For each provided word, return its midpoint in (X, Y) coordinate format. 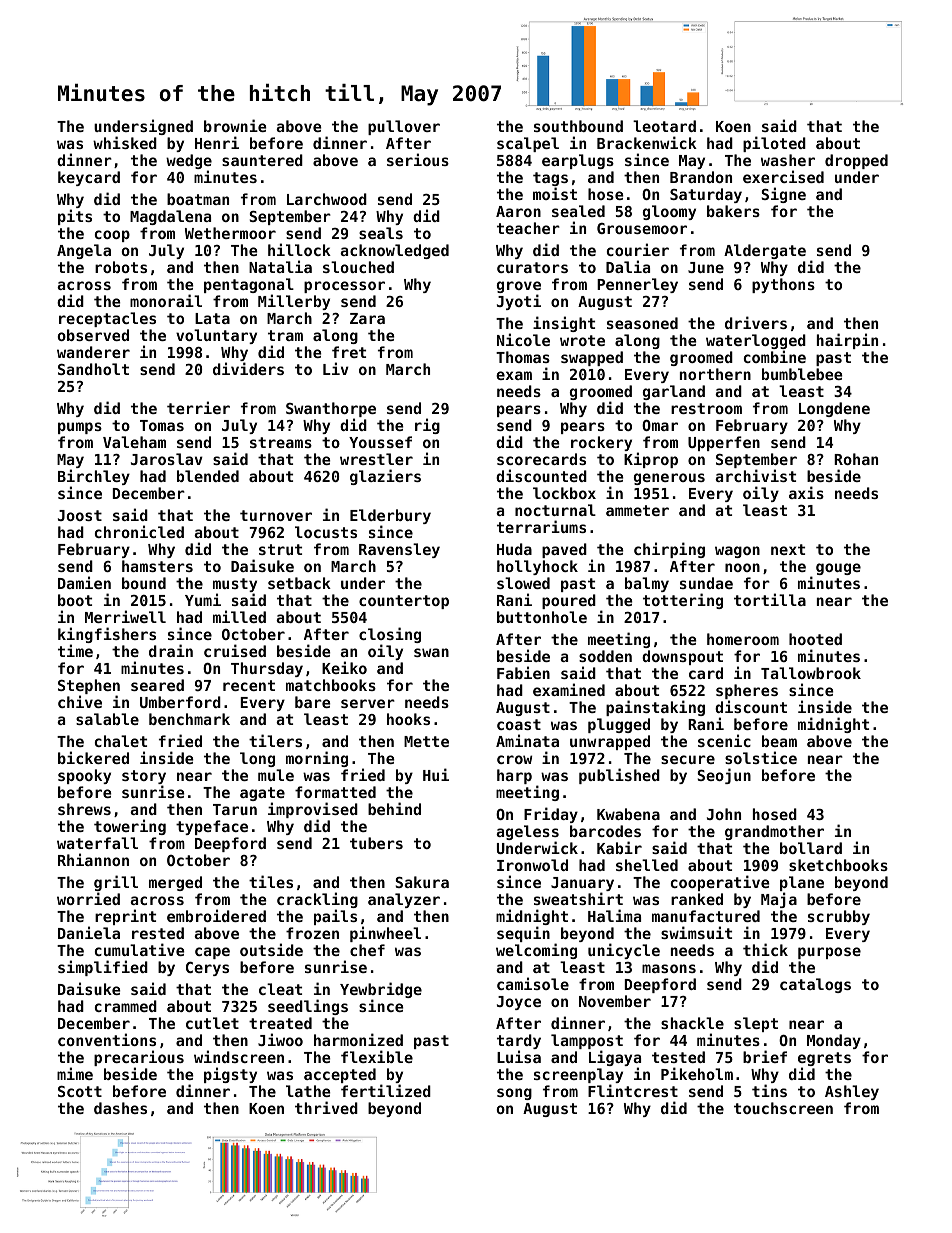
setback (299, 583)
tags (550, 179)
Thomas (523, 357)
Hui (436, 774)
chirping (669, 550)
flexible (377, 1057)
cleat (280, 989)
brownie (235, 125)
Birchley (94, 477)
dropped (856, 161)
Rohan (856, 459)
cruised (235, 650)
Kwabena (628, 814)
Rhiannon (93, 859)
